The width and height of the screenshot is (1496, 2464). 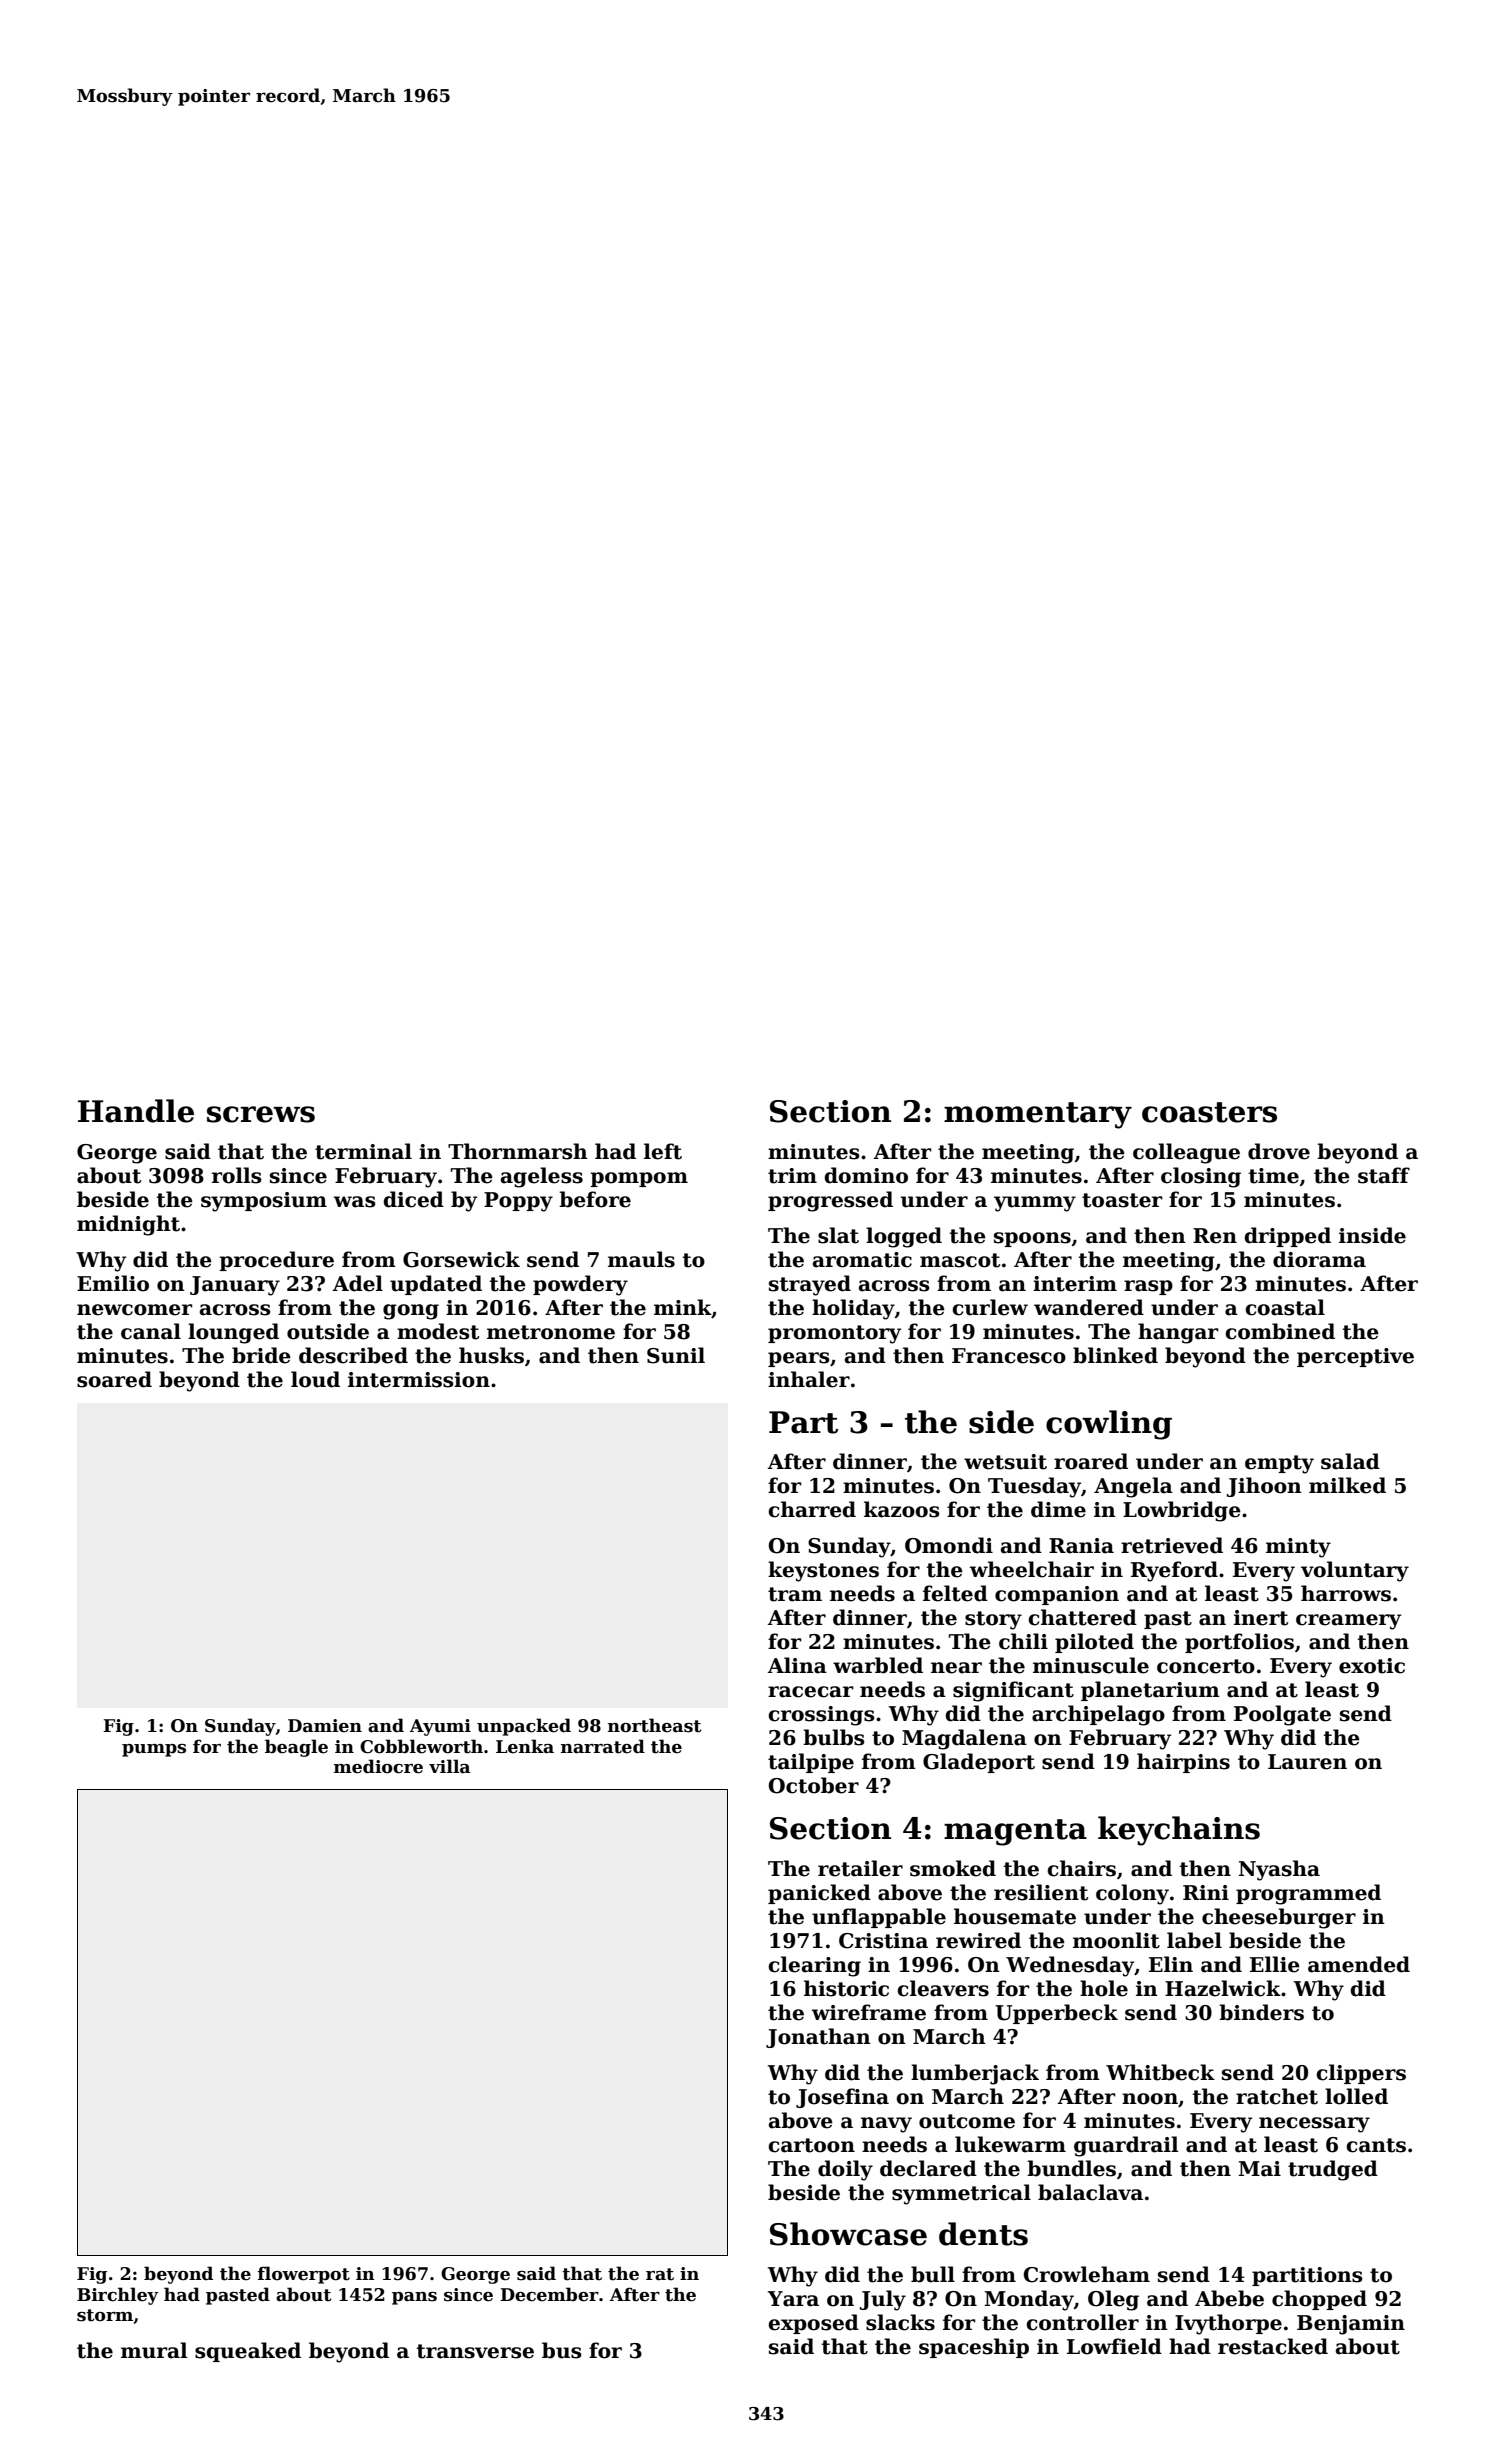 What do you see at coordinates (1179, 1831) in the screenshot?
I see `keychains` at bounding box center [1179, 1831].
